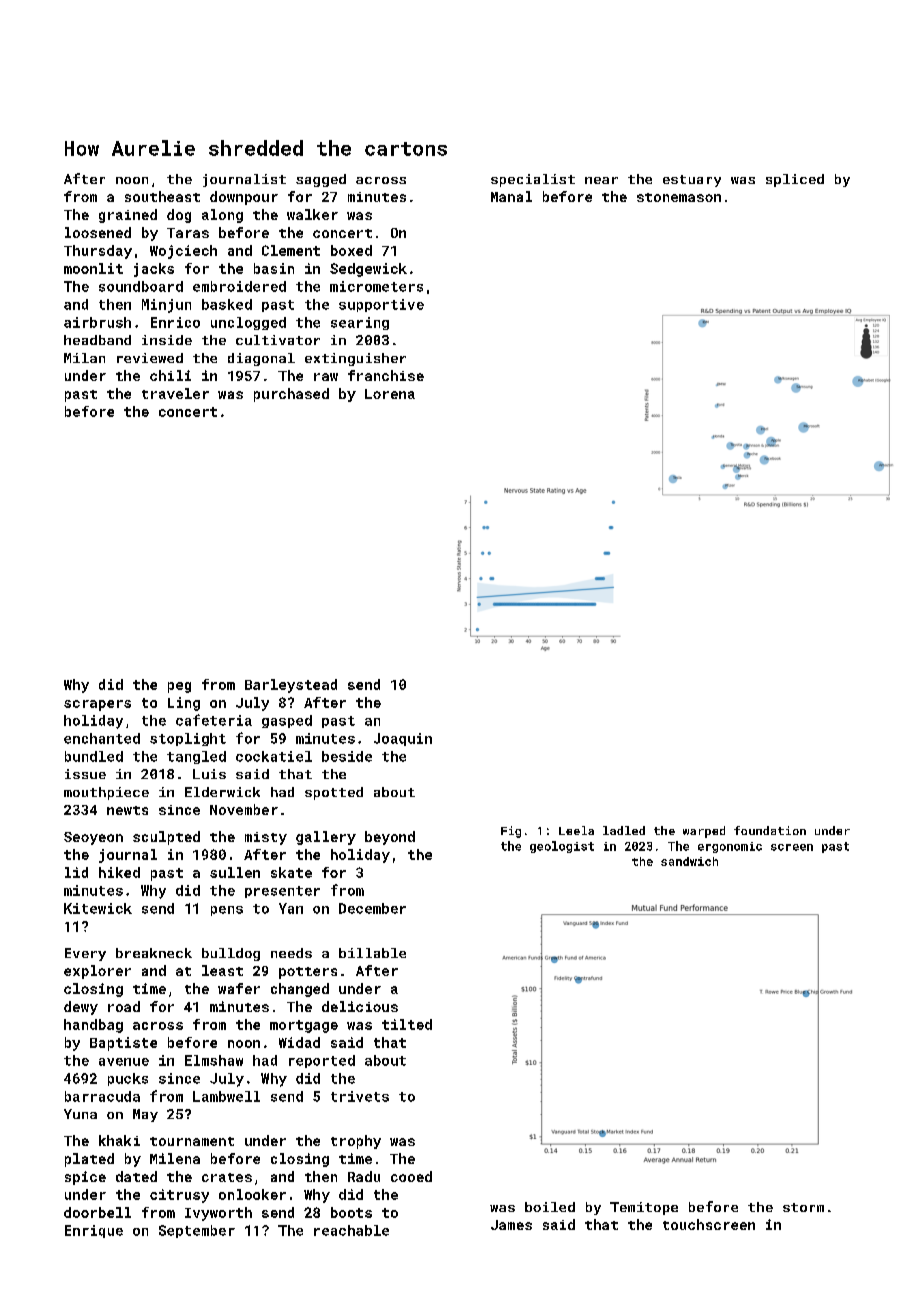  Describe the element at coordinates (179, 1196) in the screenshot. I see `citrusy` at that location.
